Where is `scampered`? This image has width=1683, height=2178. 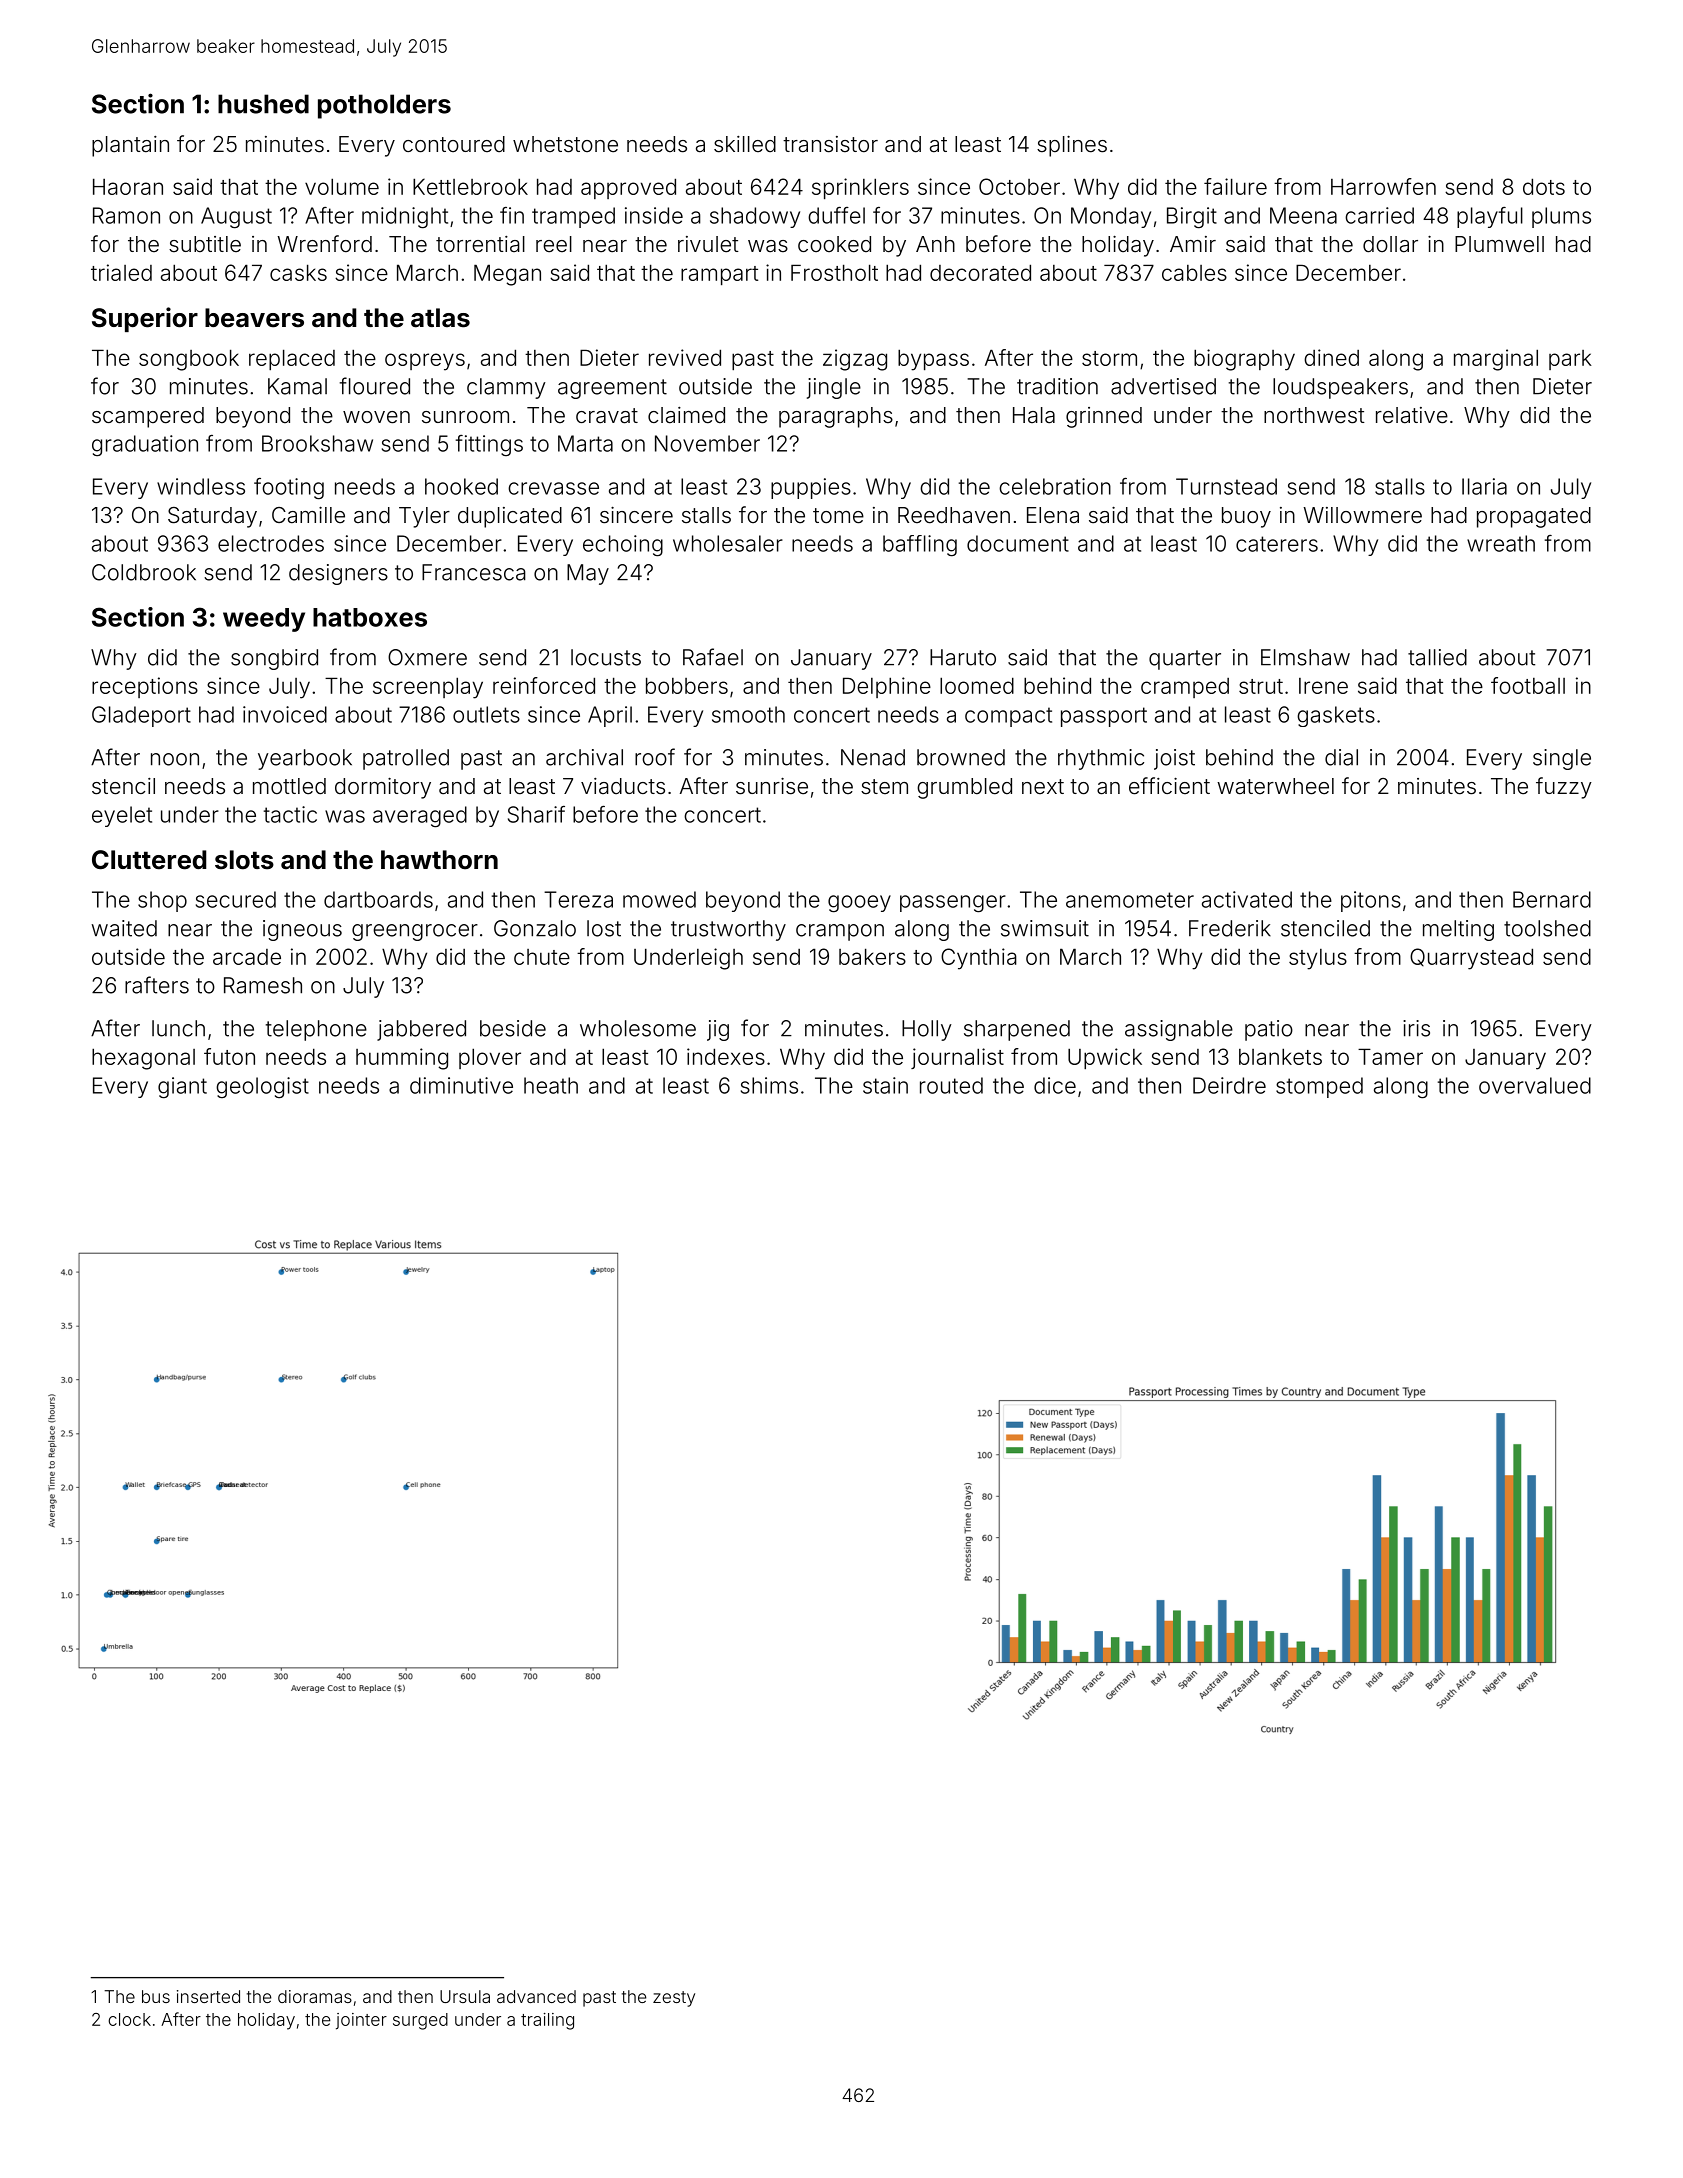
scampered is located at coordinates (148, 417).
